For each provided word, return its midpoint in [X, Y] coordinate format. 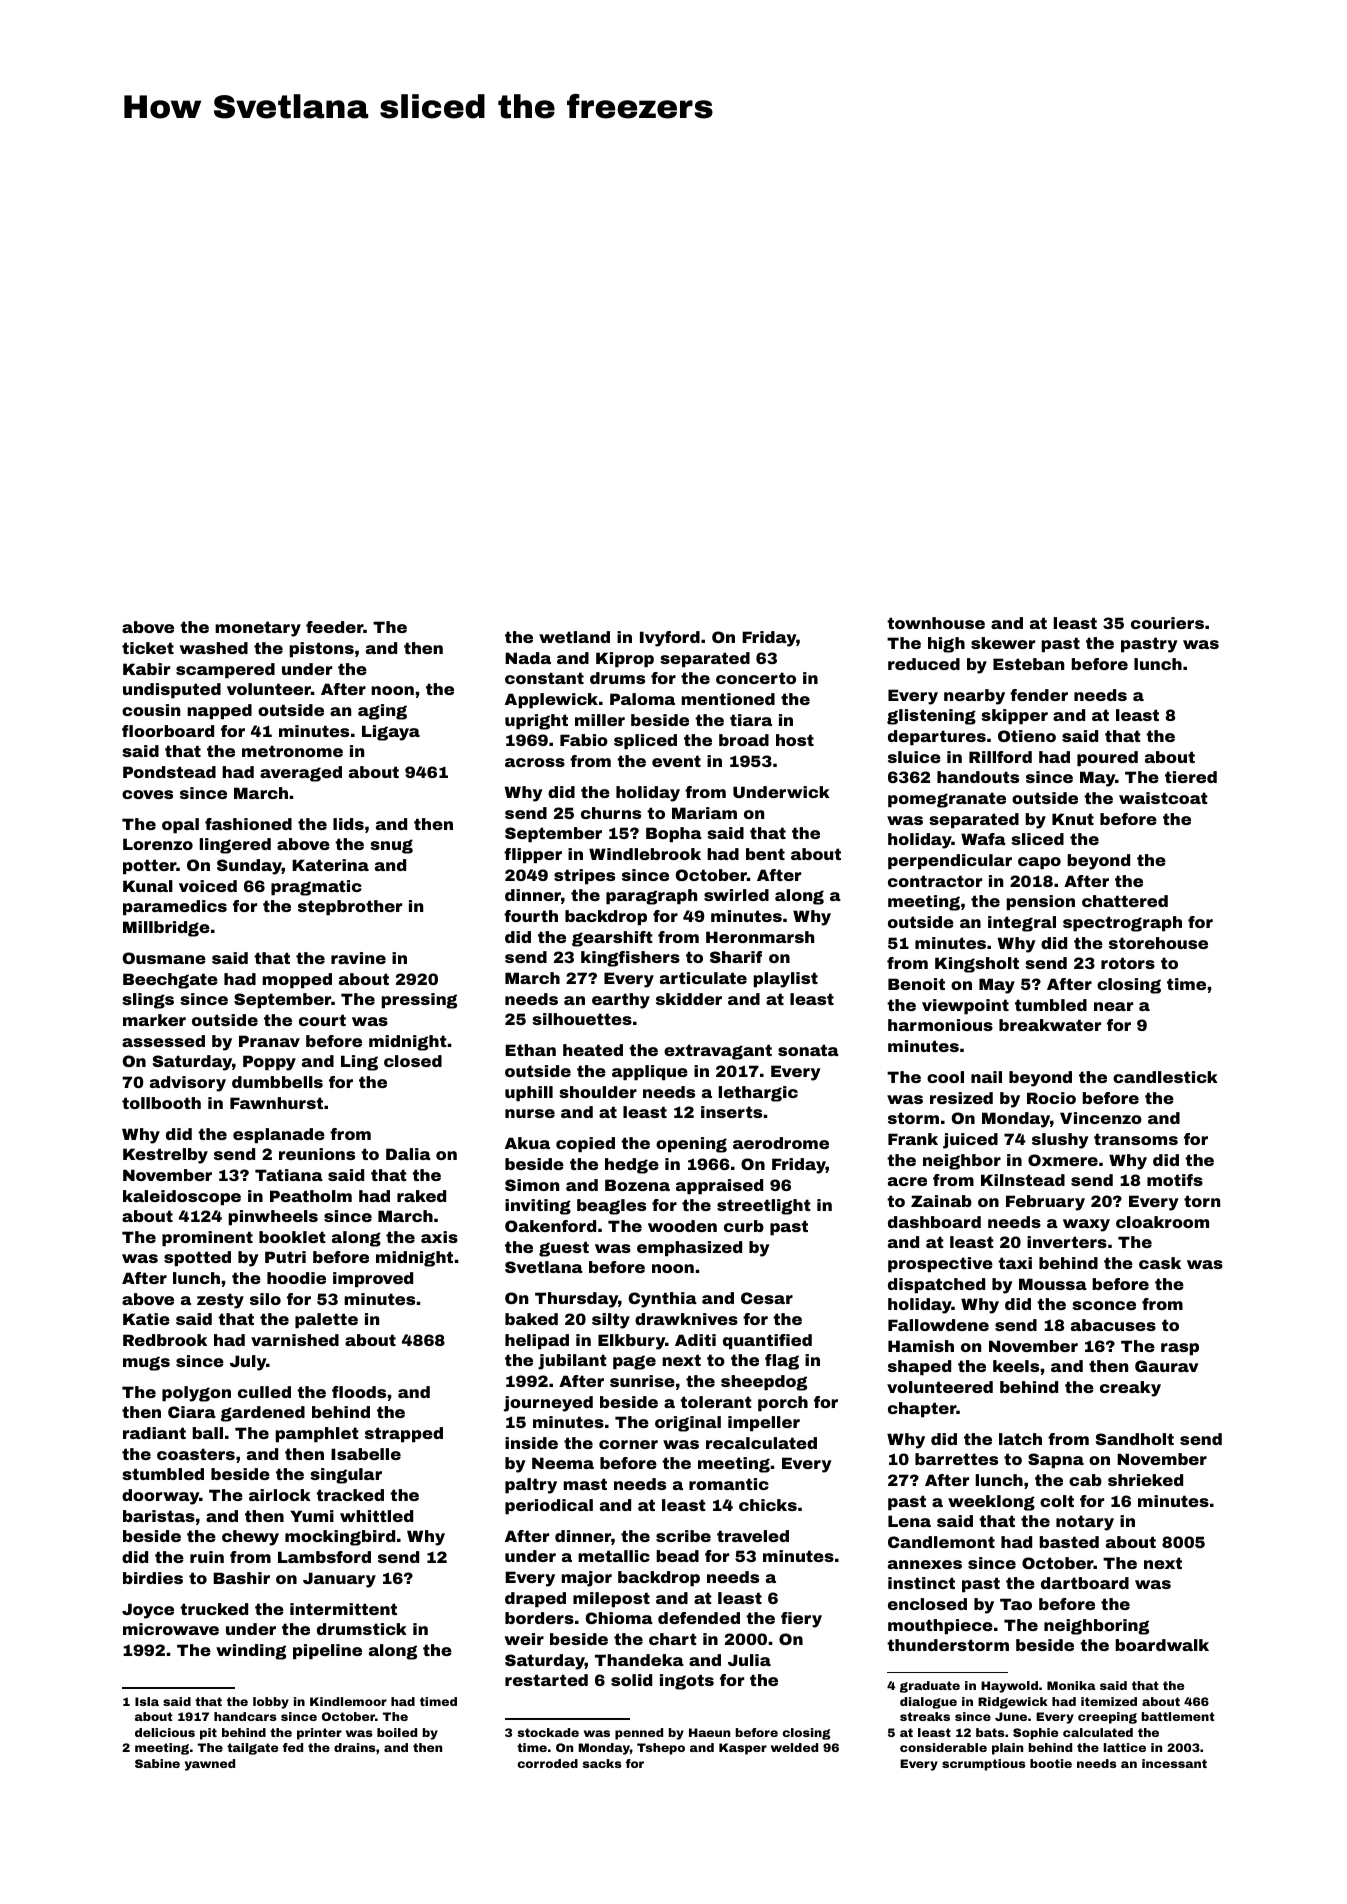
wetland [574, 637]
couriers [1167, 623]
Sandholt [1135, 1439]
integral [1022, 924]
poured [1107, 758]
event [676, 761]
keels [1016, 1366]
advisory [188, 1084]
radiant [154, 1433]
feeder [334, 627]
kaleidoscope [182, 1197]
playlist [785, 980]
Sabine [157, 1763]
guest [564, 1249]
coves [147, 794]
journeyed [548, 1404]
